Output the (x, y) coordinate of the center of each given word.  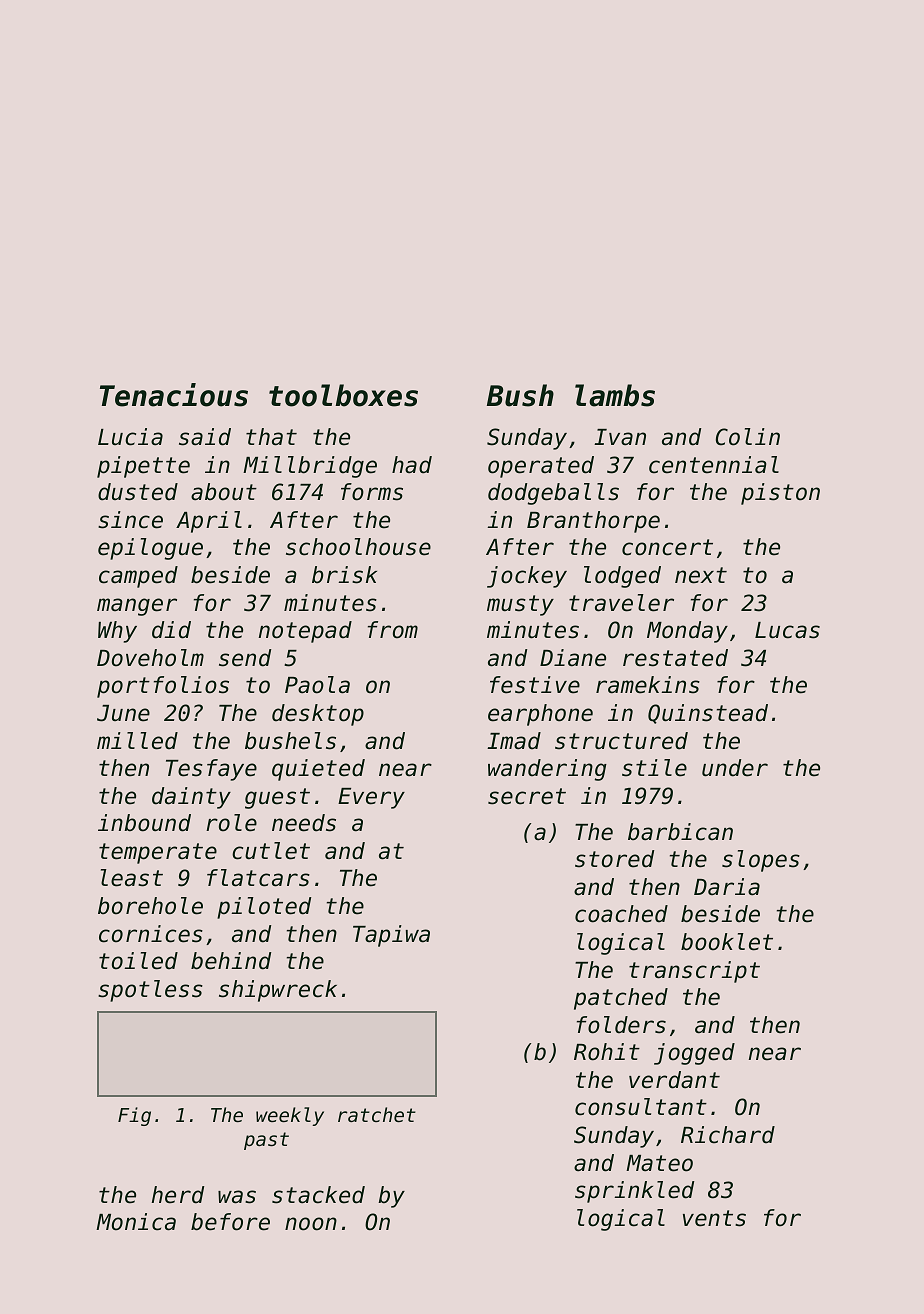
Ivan (620, 437)
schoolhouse (358, 547)
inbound (144, 823)
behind (231, 961)
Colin (748, 437)
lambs (615, 395)
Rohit (607, 1052)
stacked (318, 1195)
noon (311, 1224)
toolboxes (343, 395)
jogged (694, 1054)
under (735, 768)
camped (138, 577)
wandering (547, 770)
